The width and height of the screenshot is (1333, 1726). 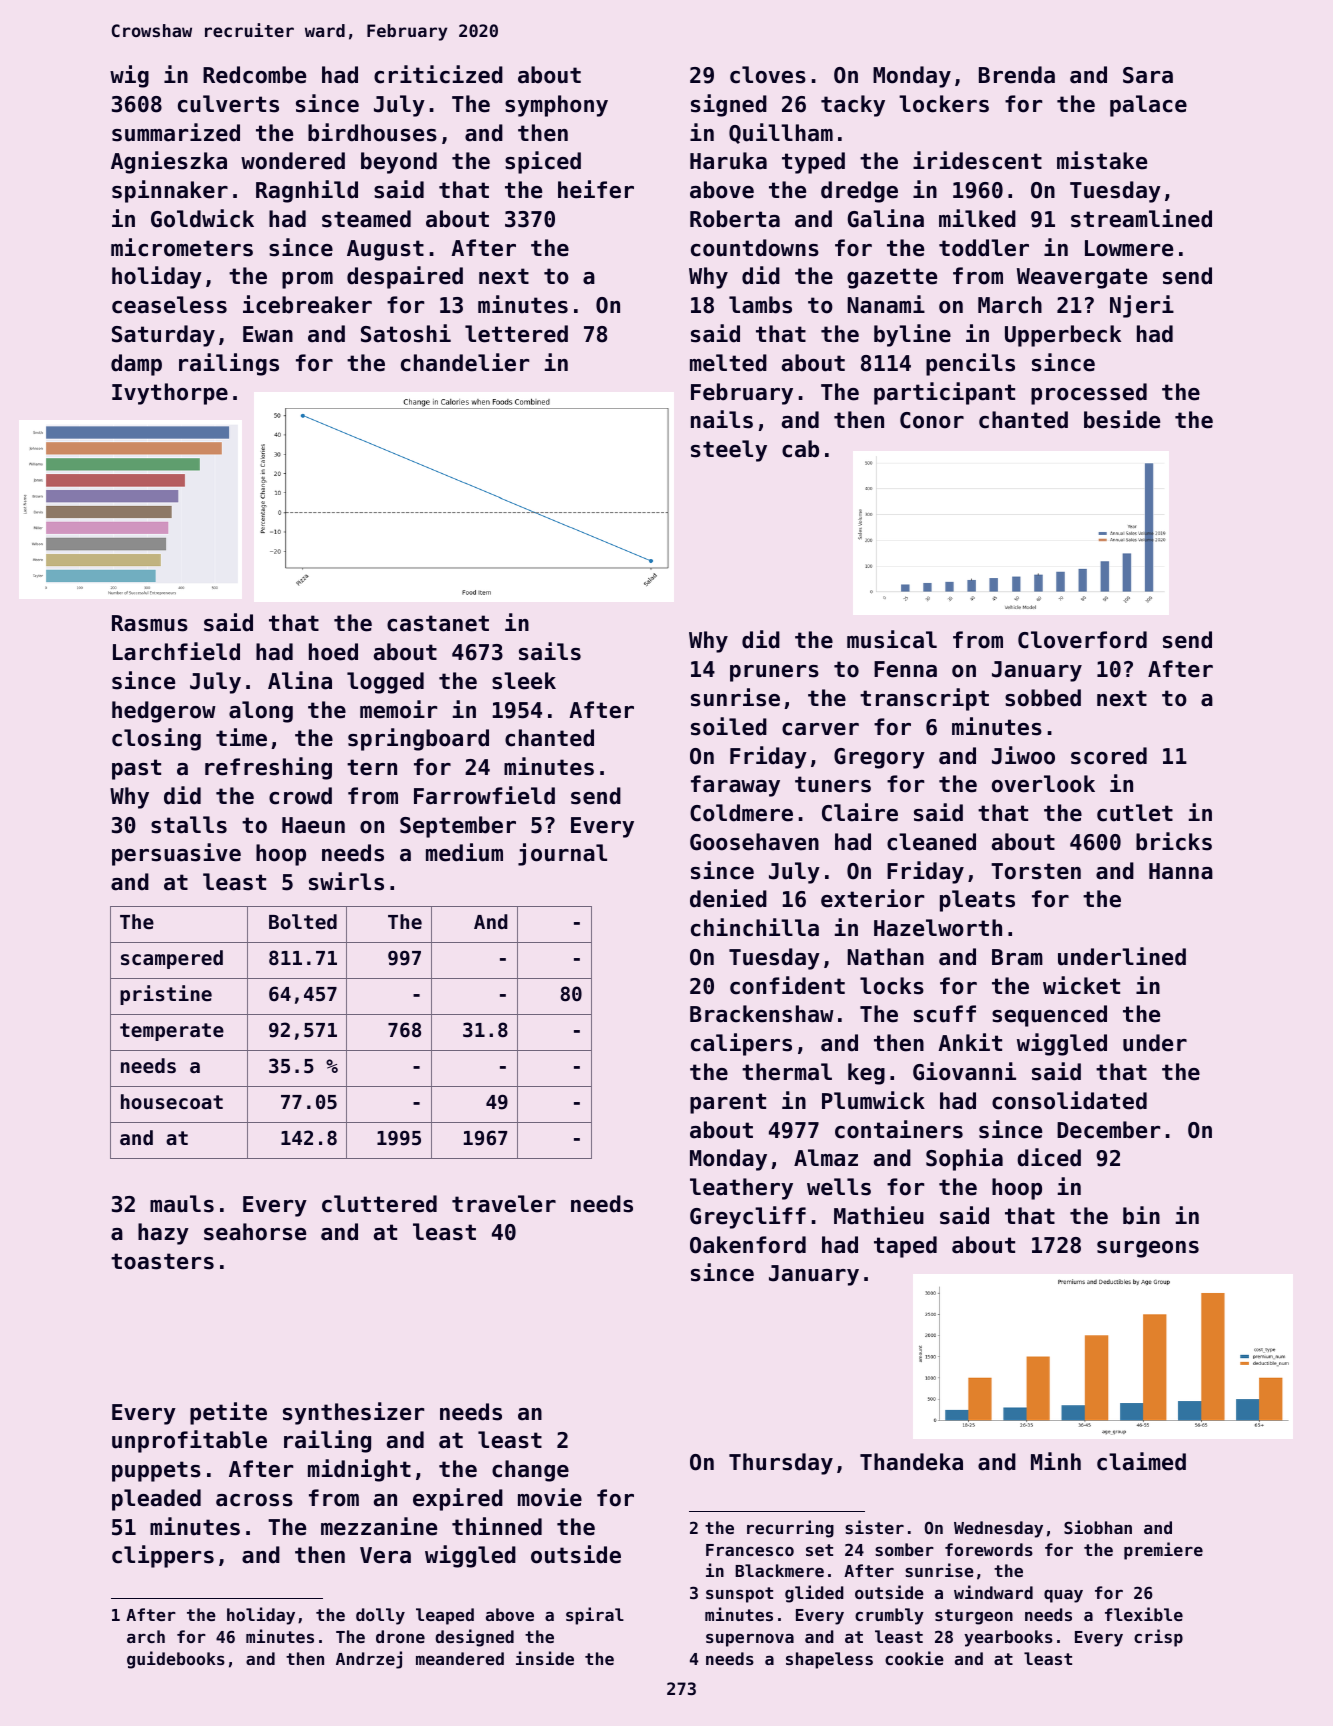 What do you see at coordinates (172, 1101) in the screenshot?
I see `housecoat` at bounding box center [172, 1101].
